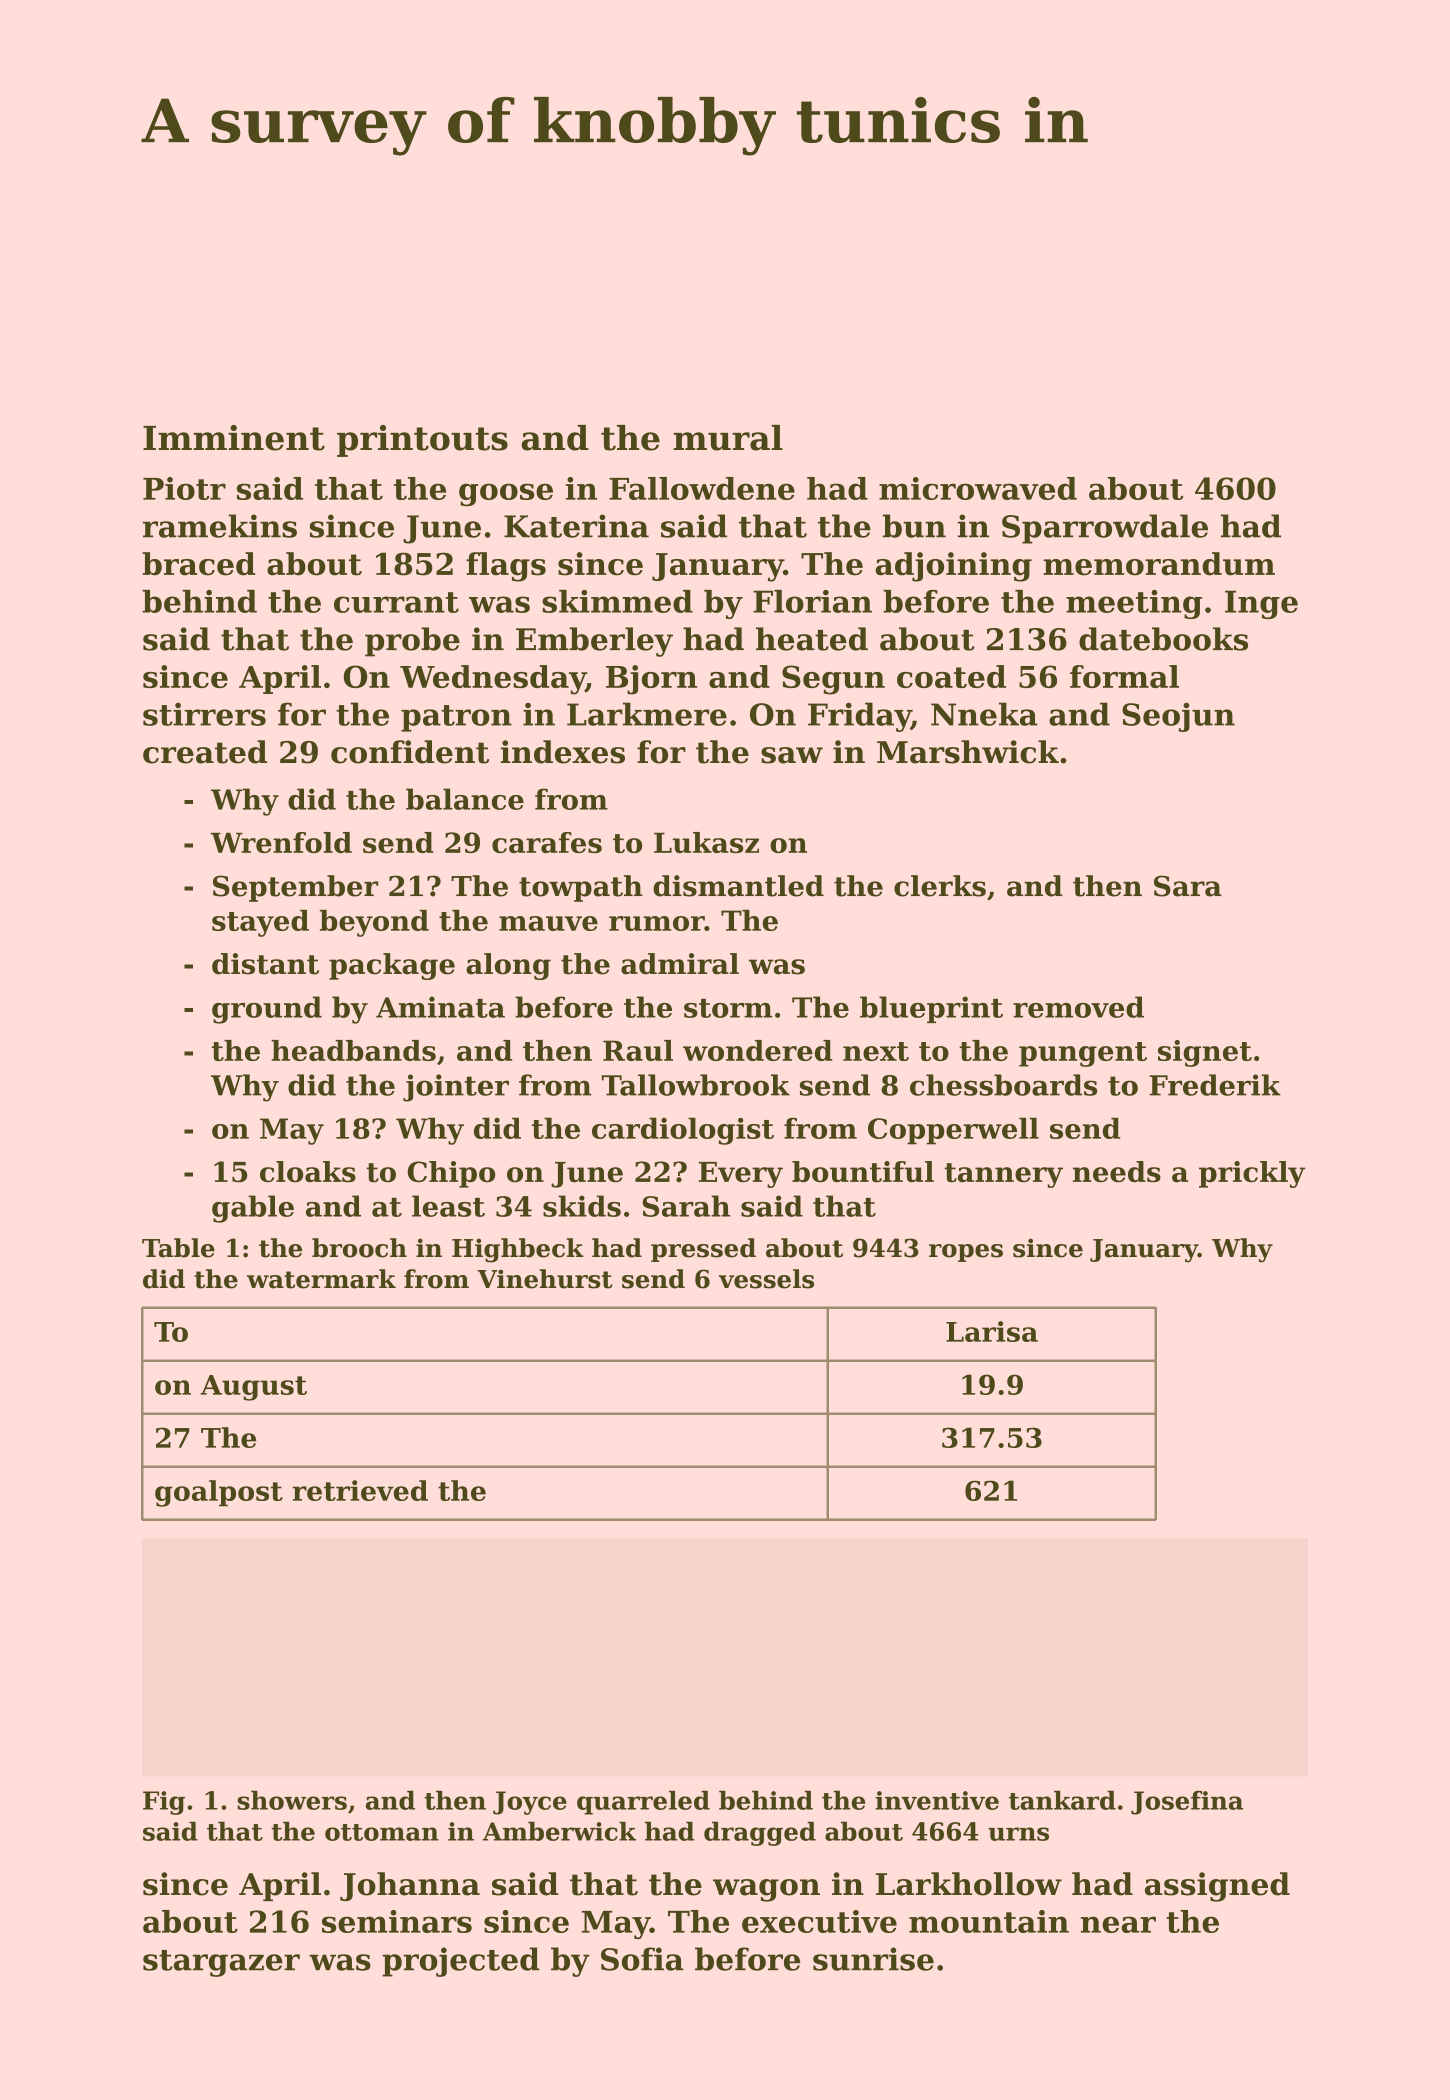  I want to click on bountiful, so click(863, 1172).
